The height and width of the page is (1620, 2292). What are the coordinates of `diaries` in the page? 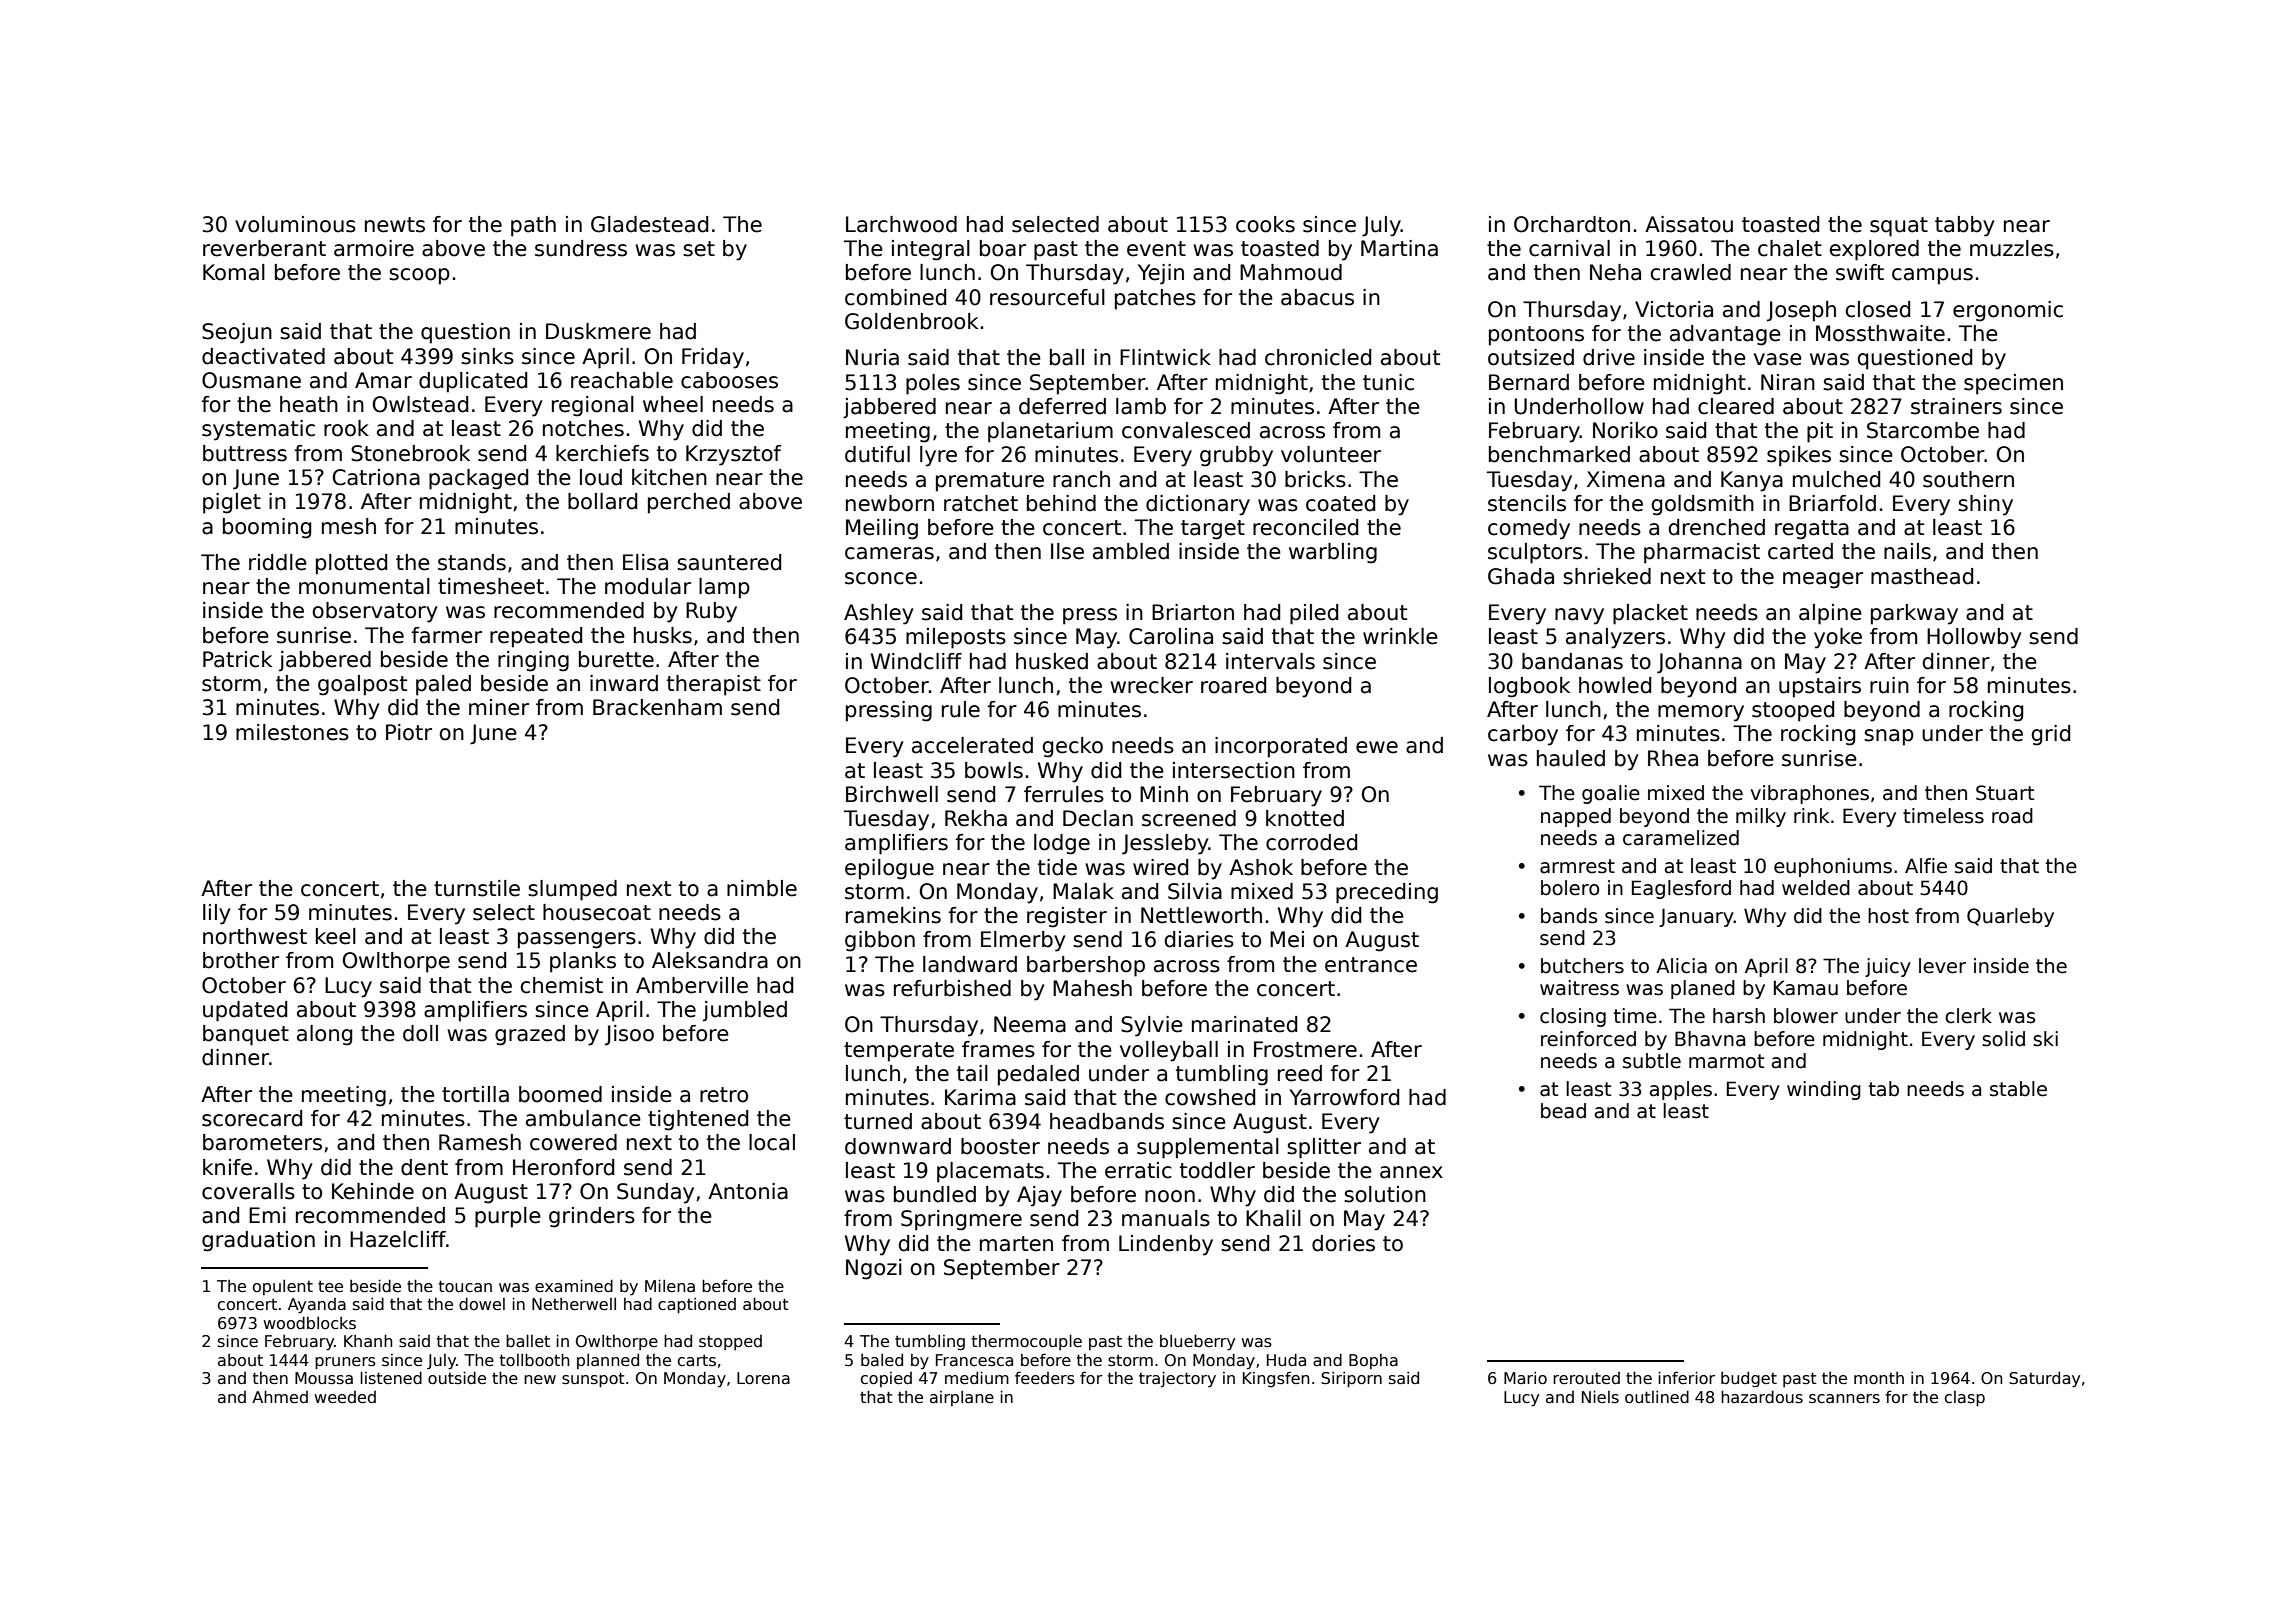 It's located at (1199, 939).
